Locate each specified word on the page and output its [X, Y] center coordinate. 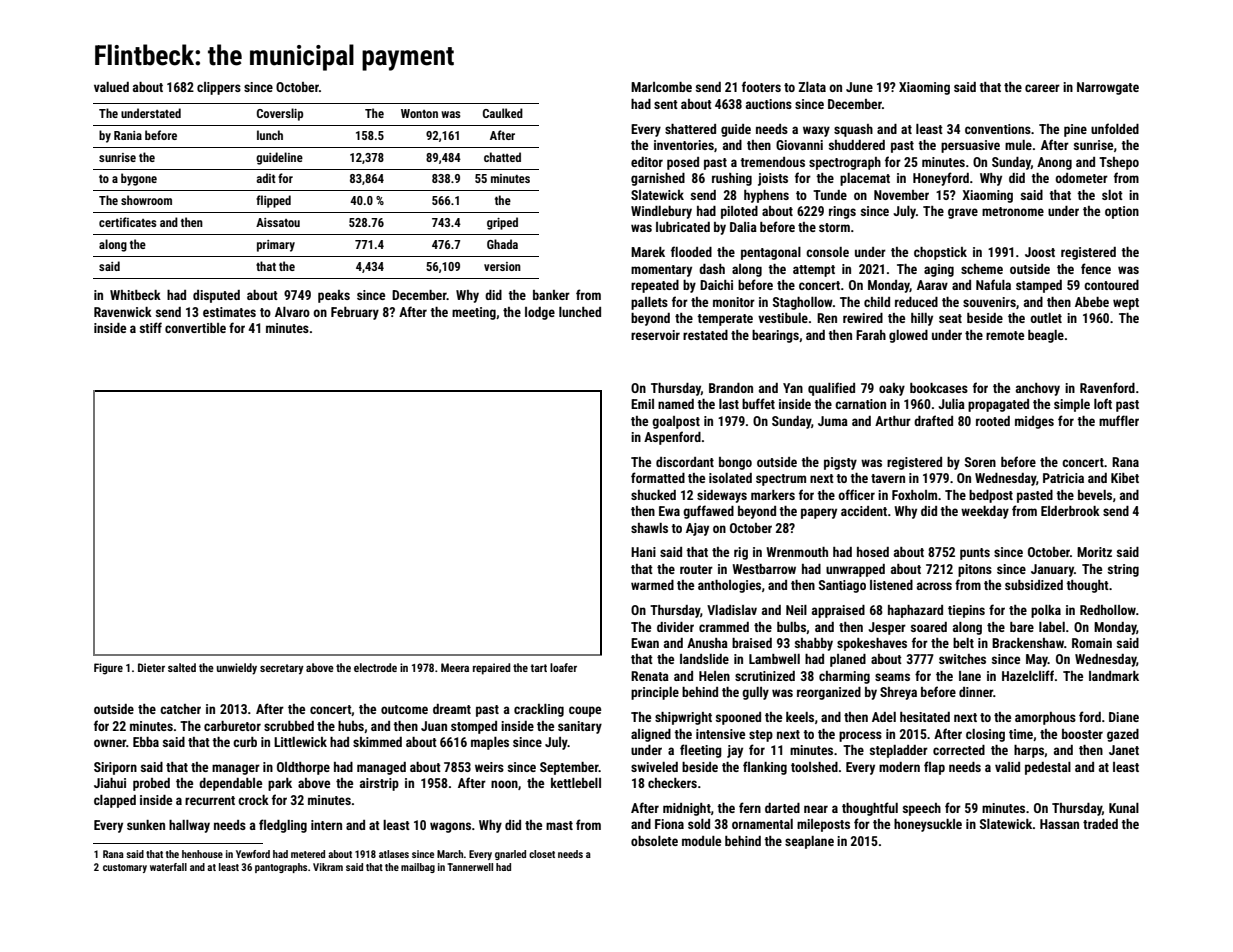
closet [542, 854]
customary [125, 868]
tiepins [966, 611]
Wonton [419, 113]
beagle [1046, 336]
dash [712, 269]
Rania [128, 135]
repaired [491, 669]
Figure [108, 669]
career [1042, 88]
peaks [334, 296]
